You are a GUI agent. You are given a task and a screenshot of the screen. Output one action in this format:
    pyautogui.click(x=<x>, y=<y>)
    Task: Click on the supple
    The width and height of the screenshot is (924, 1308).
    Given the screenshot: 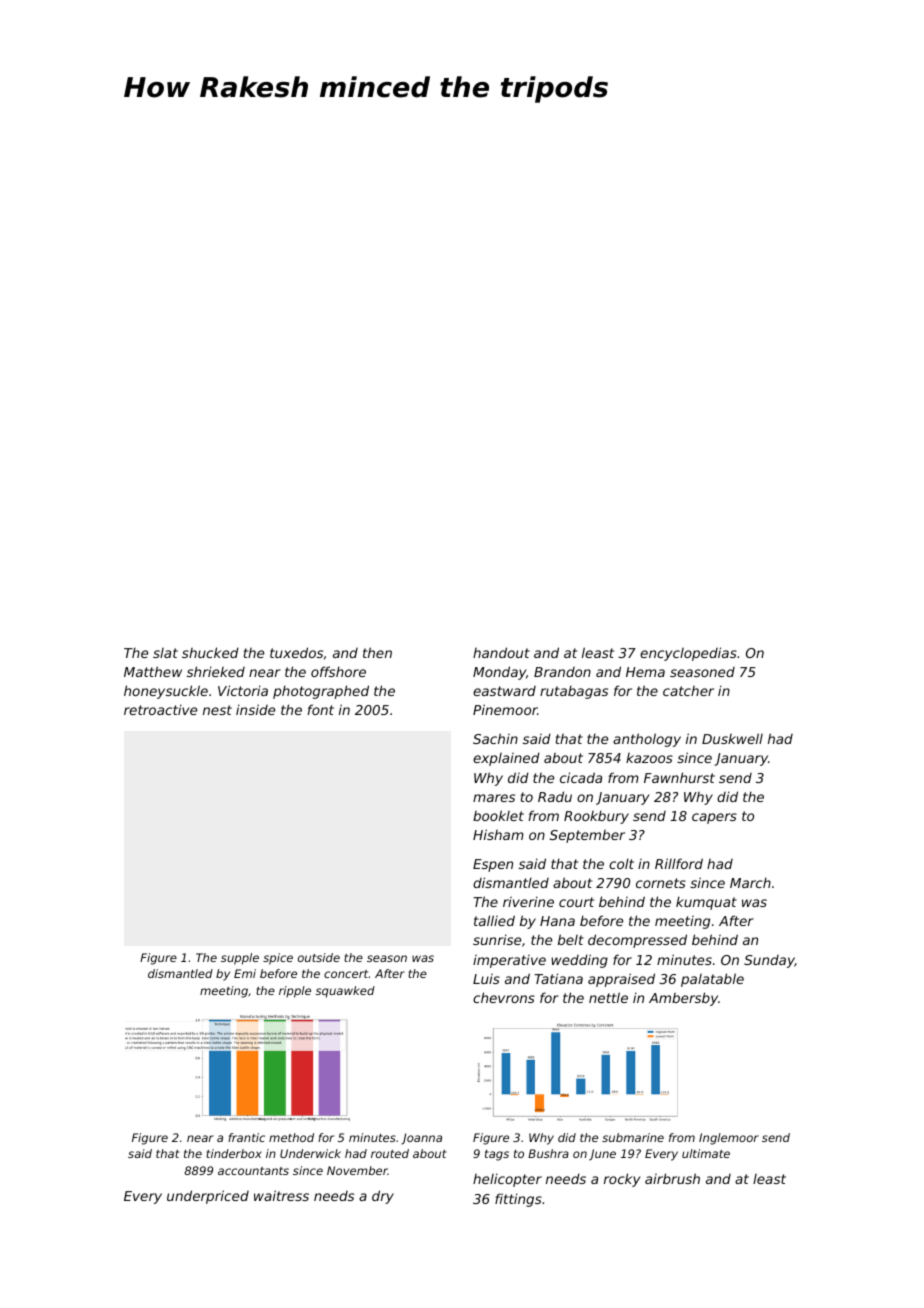 What is the action you would take?
    pyautogui.click(x=240, y=959)
